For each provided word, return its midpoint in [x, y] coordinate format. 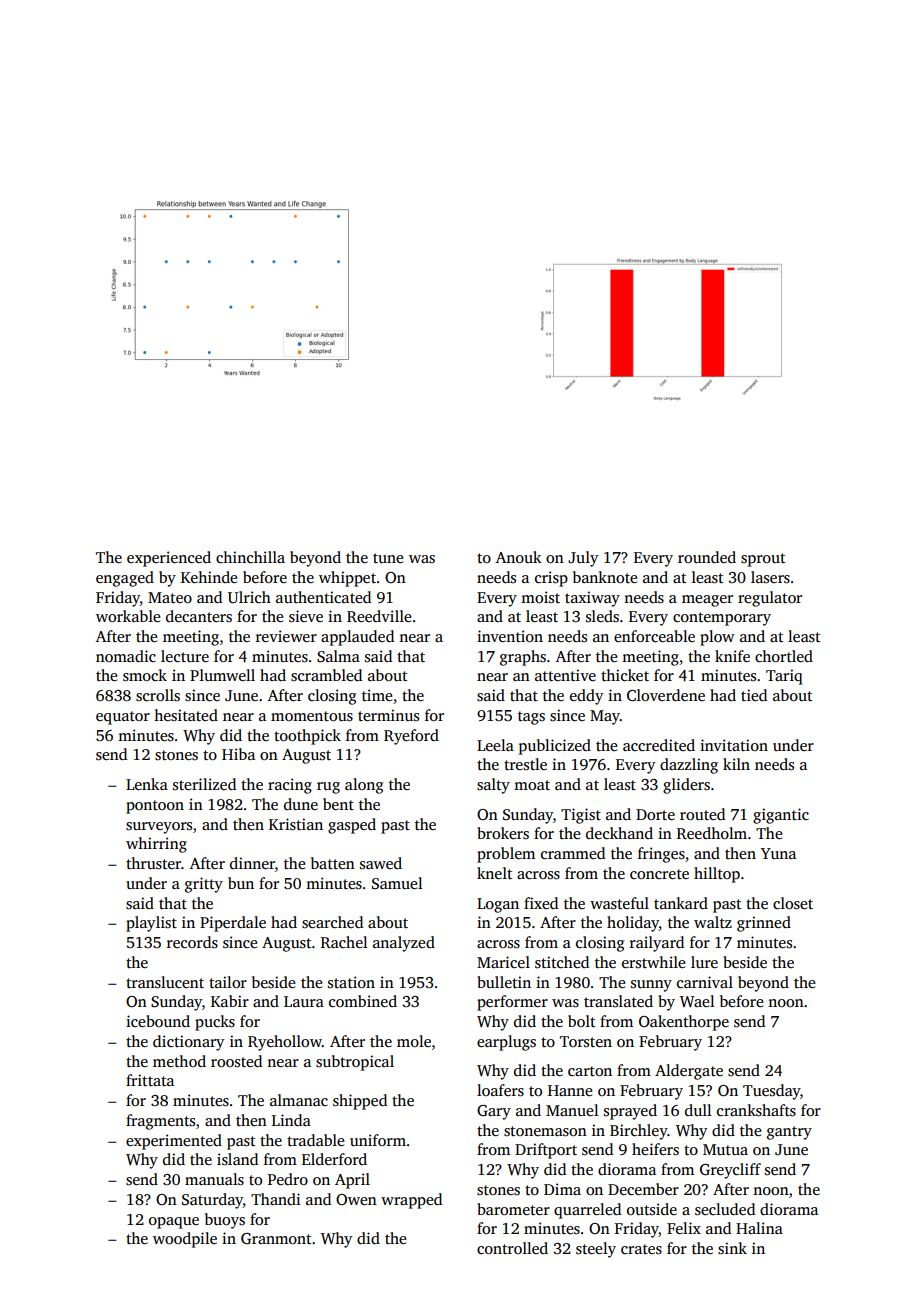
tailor [228, 982]
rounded [707, 557]
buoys [225, 1221]
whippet [347, 579]
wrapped [411, 1201]
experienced [169, 559]
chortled [784, 656]
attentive [565, 675]
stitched [562, 962]
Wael [697, 1001]
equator [123, 718]
